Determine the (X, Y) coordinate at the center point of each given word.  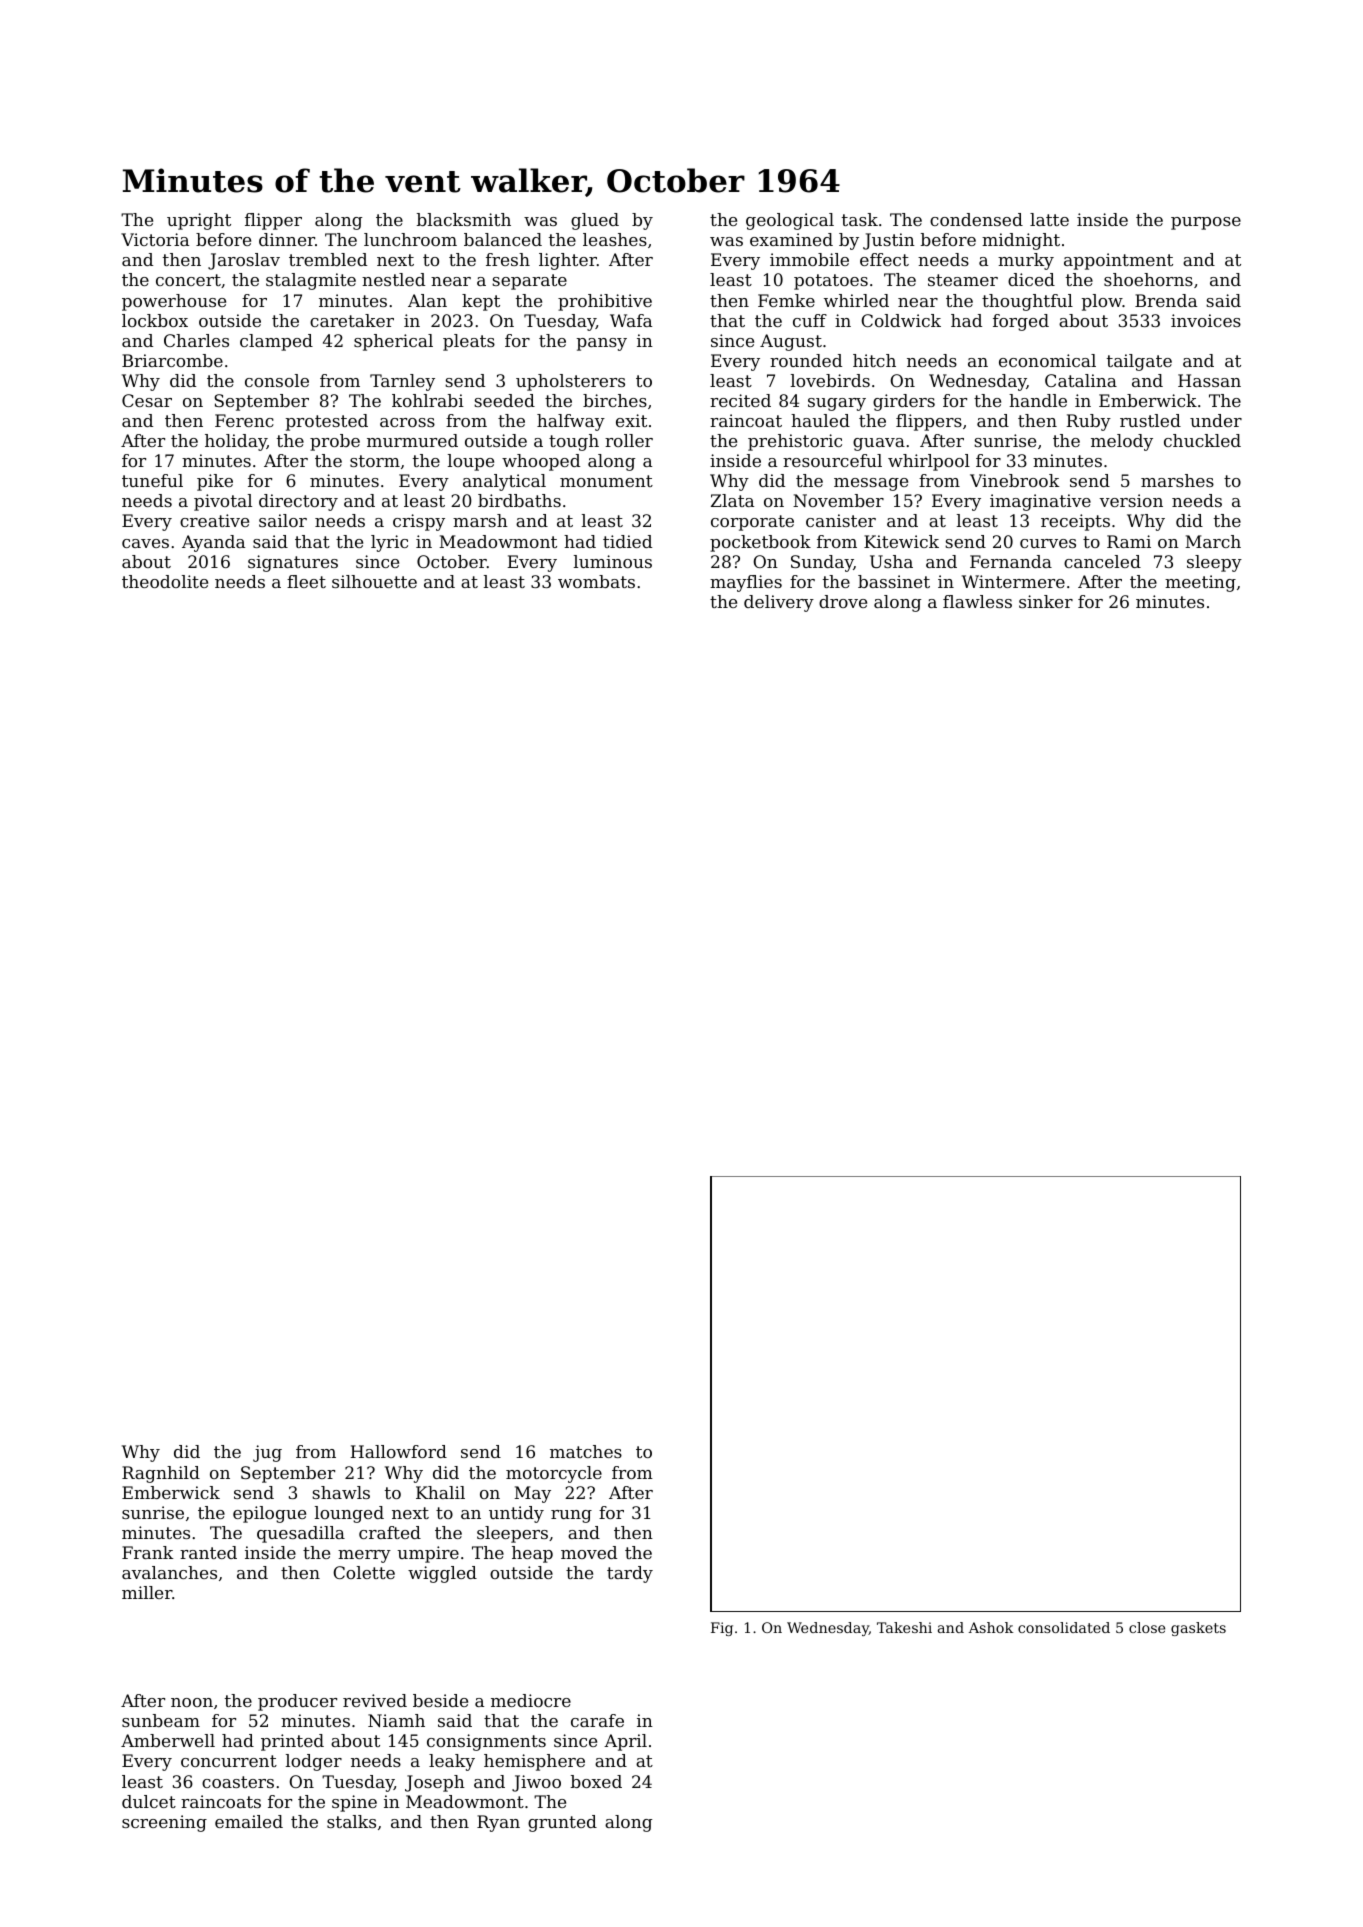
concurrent (229, 1761)
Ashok (991, 1627)
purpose (1206, 223)
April (625, 1742)
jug (267, 1453)
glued (595, 221)
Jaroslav (244, 261)
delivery (779, 603)
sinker (1046, 601)
